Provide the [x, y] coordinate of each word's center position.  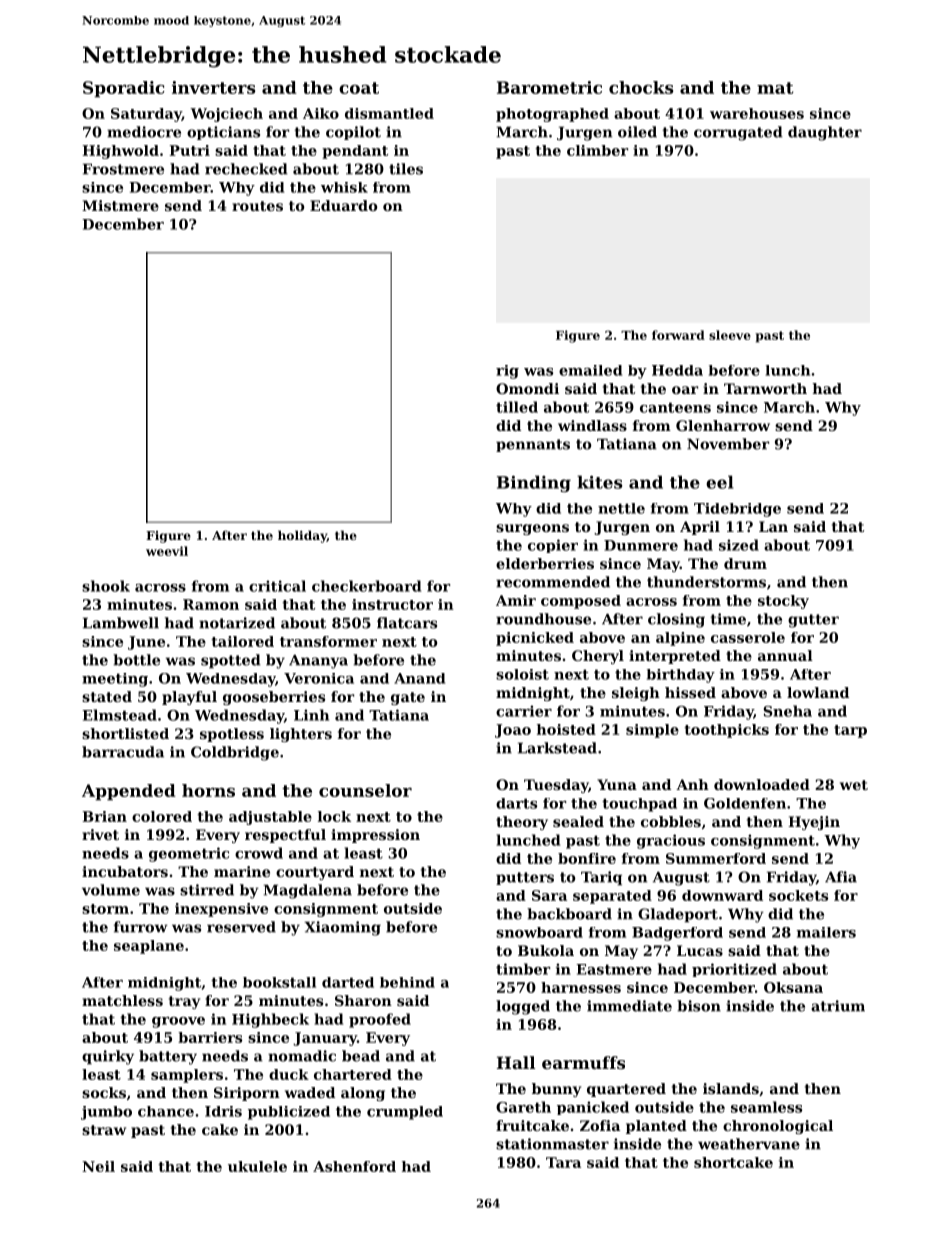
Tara [563, 1162]
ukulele [257, 1166]
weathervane [749, 1144]
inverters [213, 87]
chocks [641, 87]
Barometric [549, 87]
